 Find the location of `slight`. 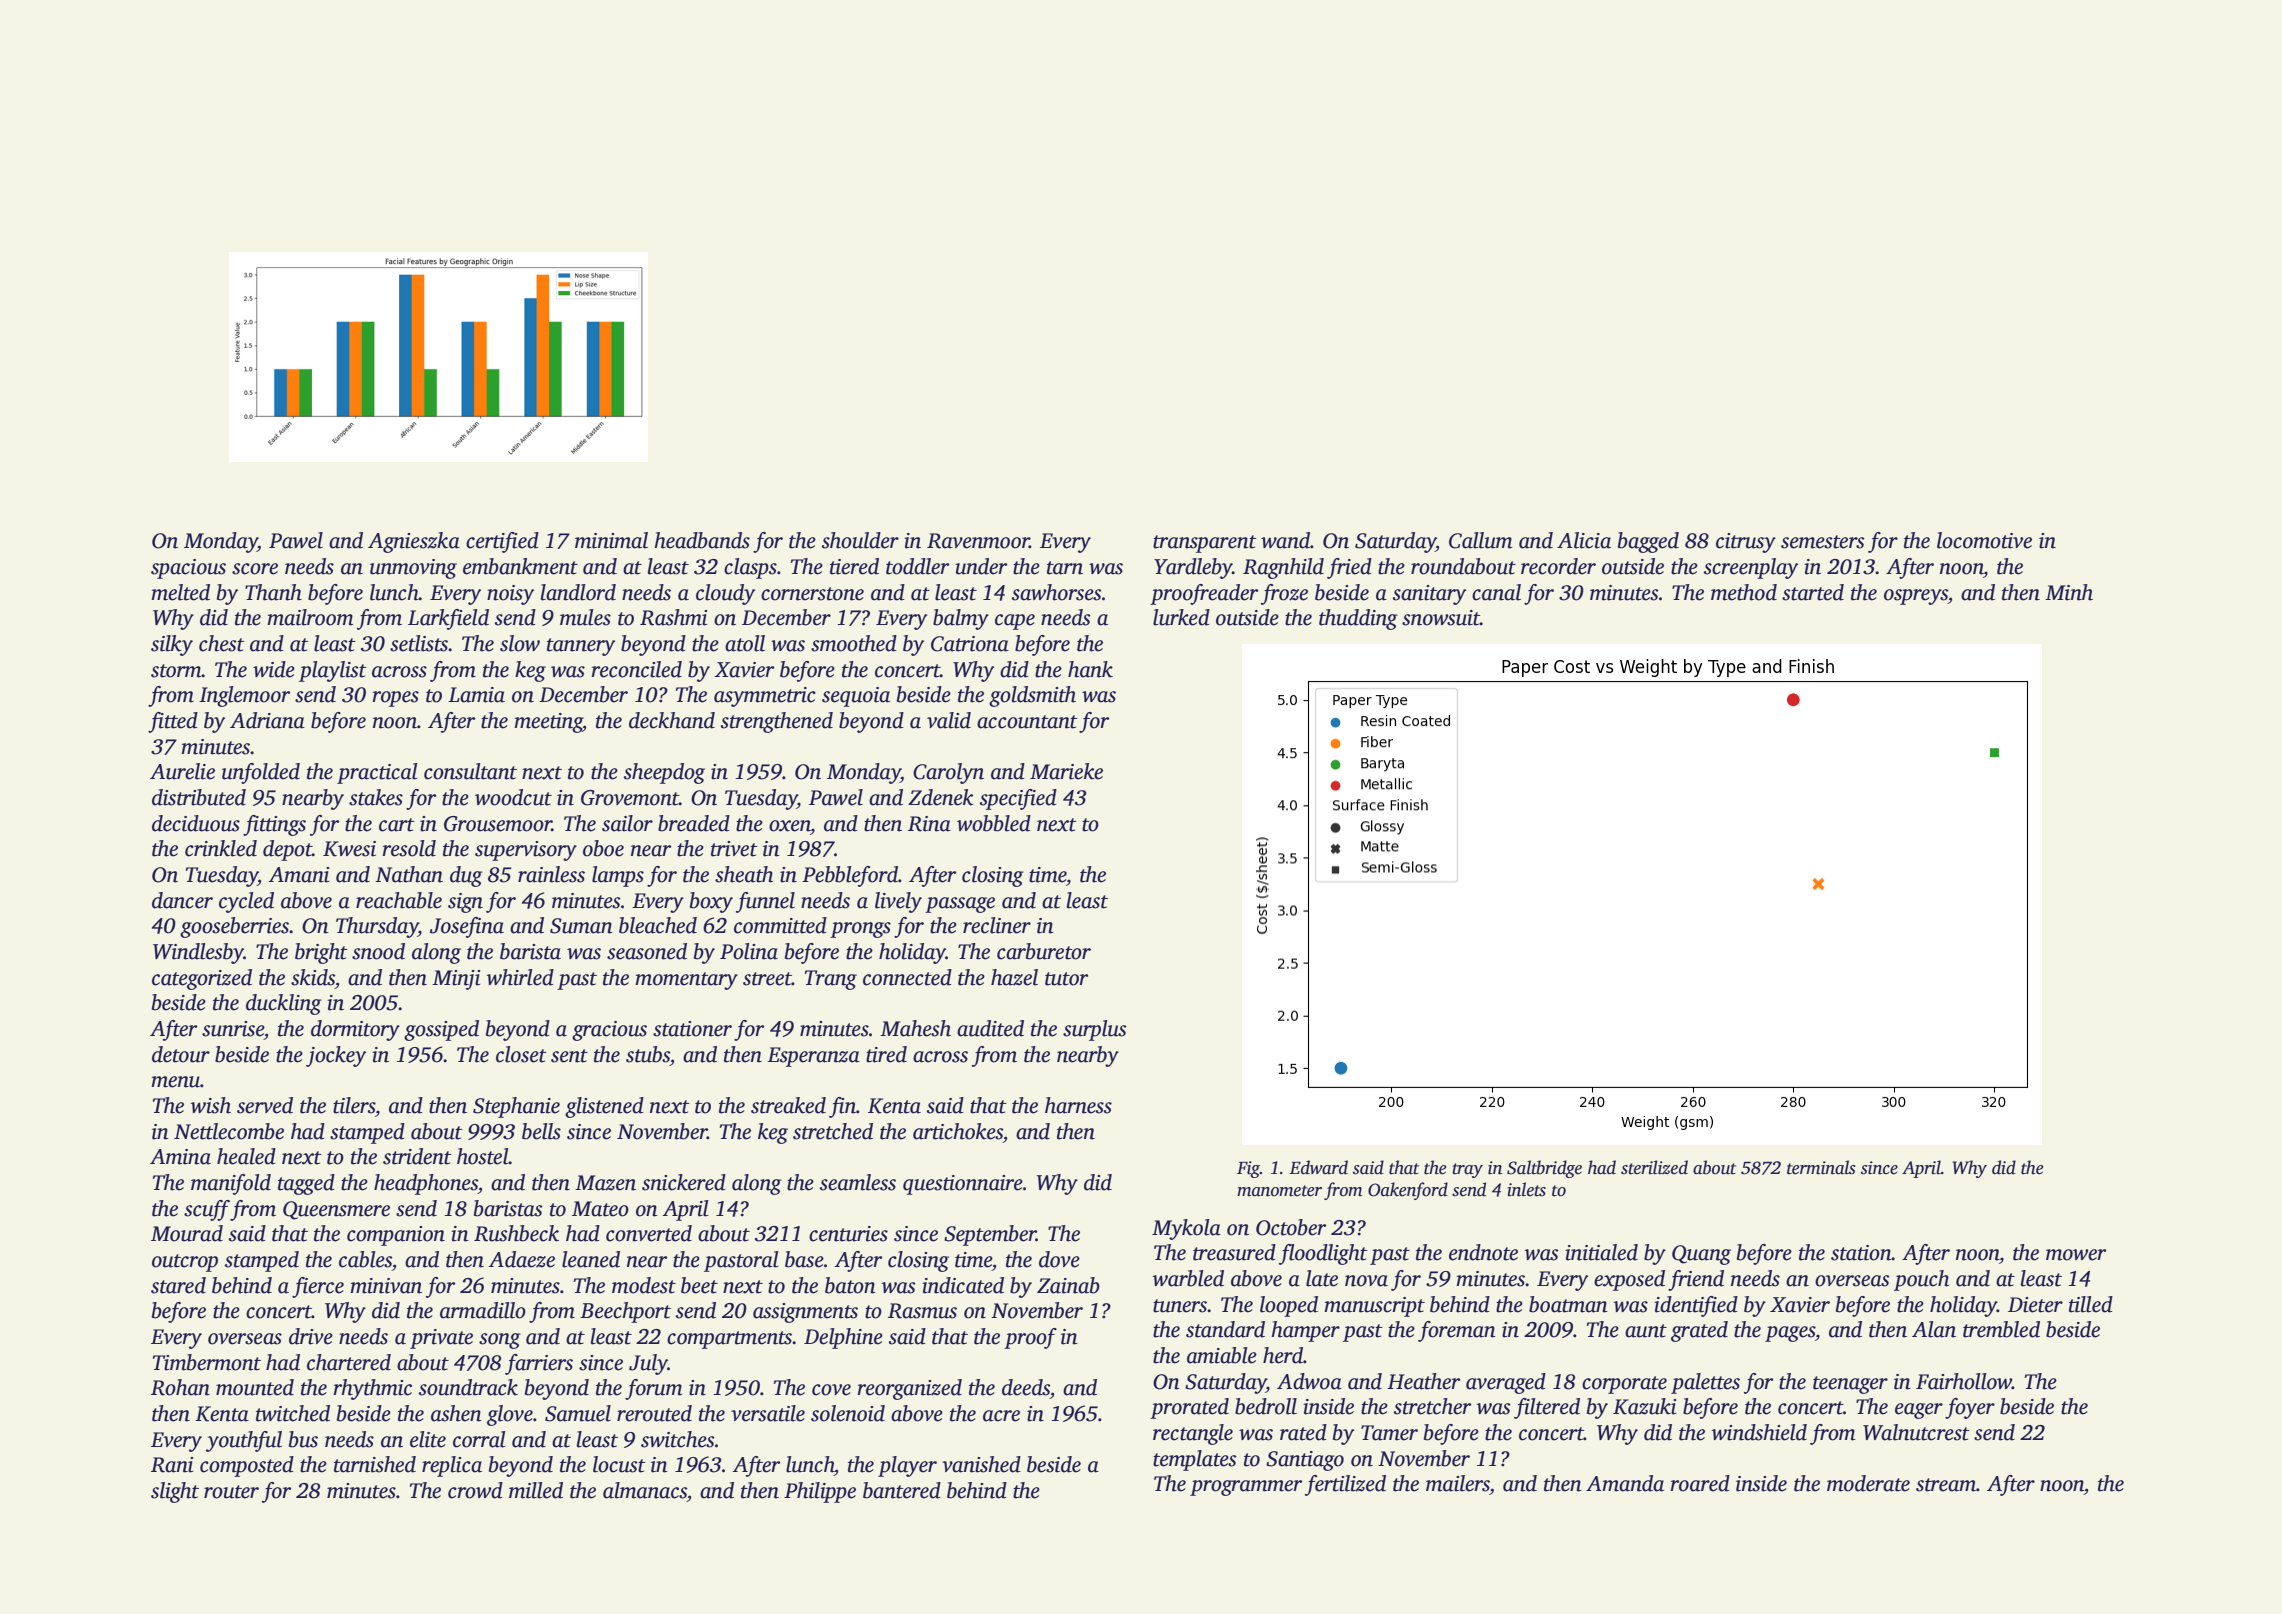

slight is located at coordinates (175, 1492).
